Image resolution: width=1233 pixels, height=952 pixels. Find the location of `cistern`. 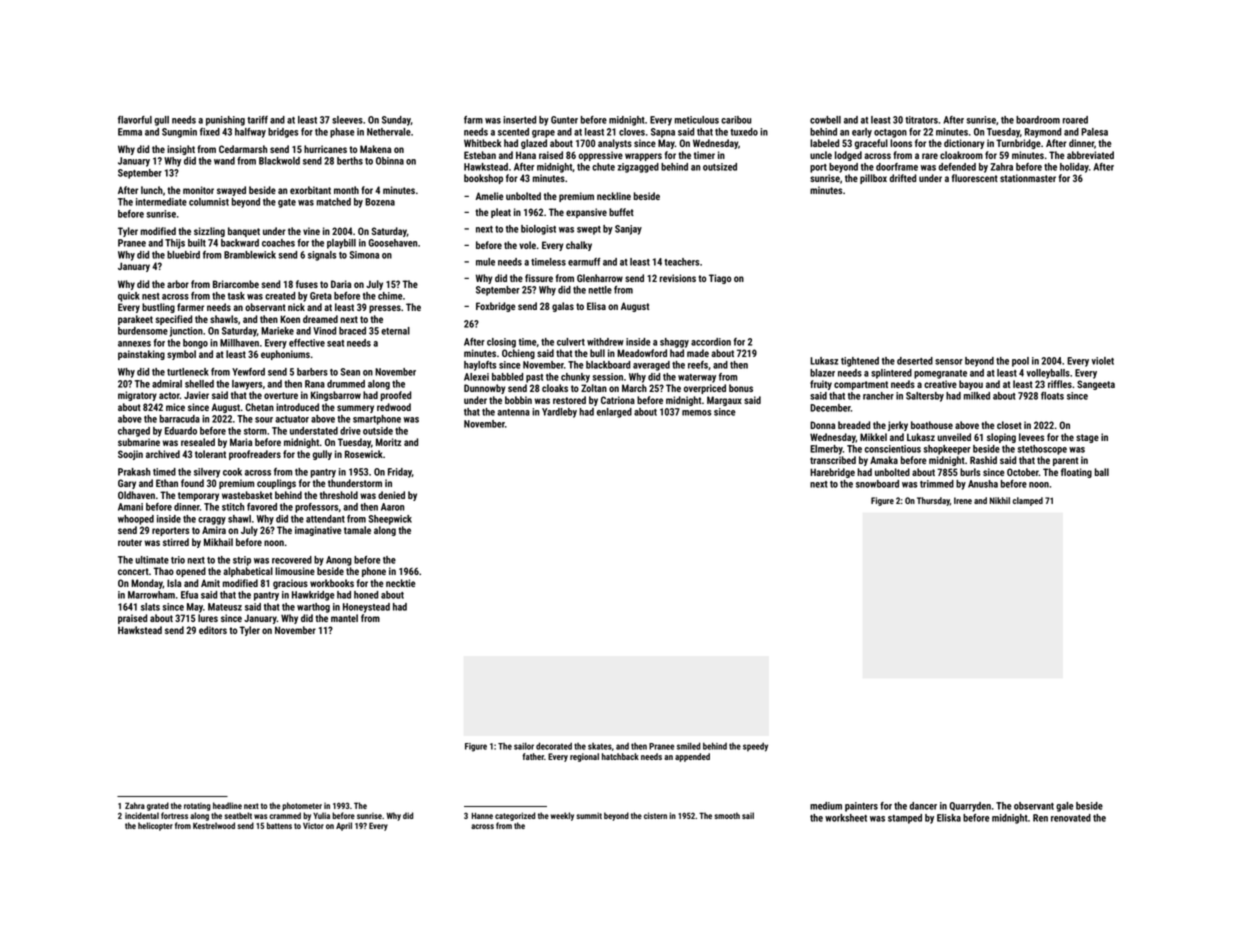

cistern is located at coordinates (655, 815).
